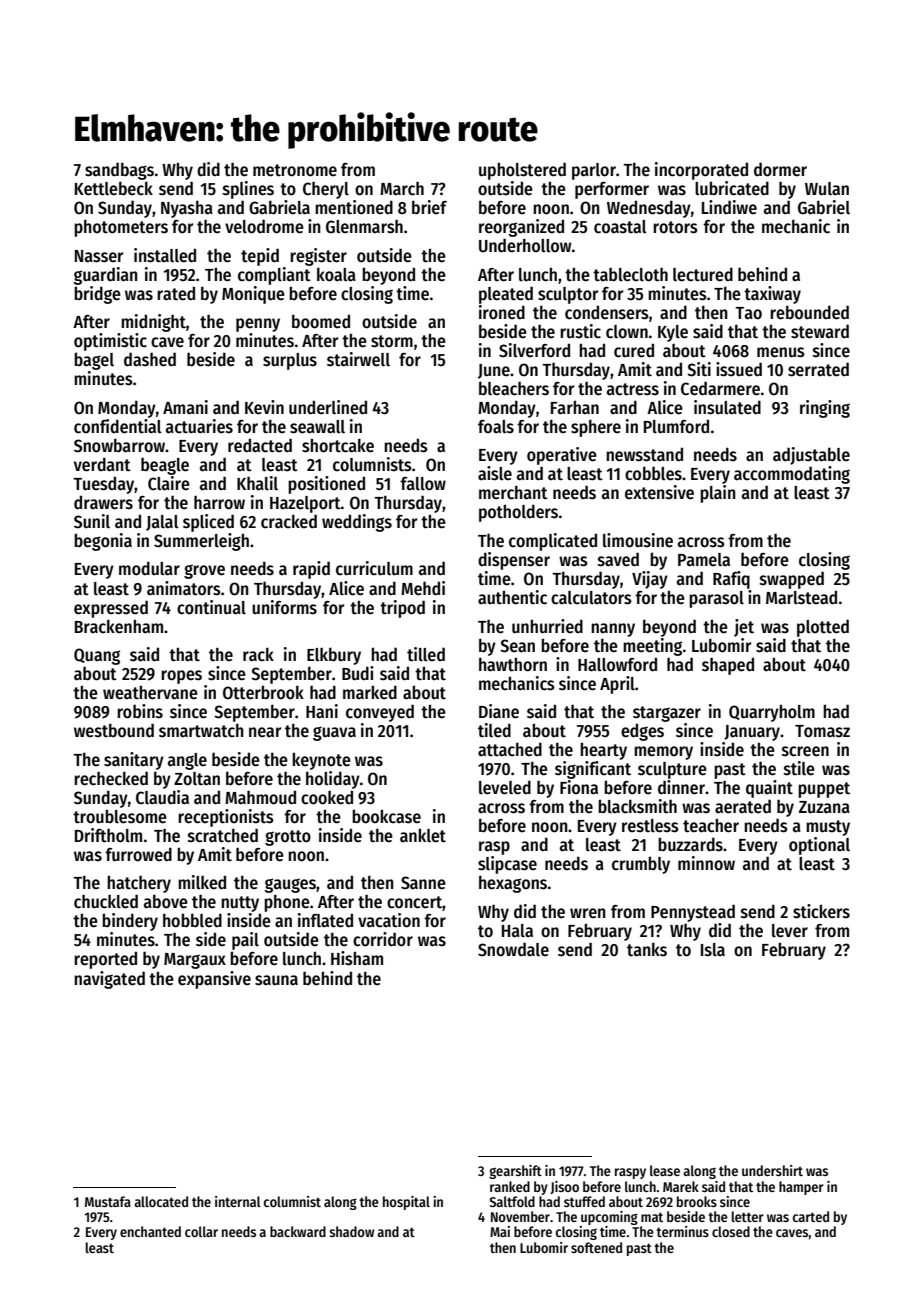 This page has width=924, height=1314. Describe the element at coordinates (201, 730) in the page. I see `smartwatch` at that location.
